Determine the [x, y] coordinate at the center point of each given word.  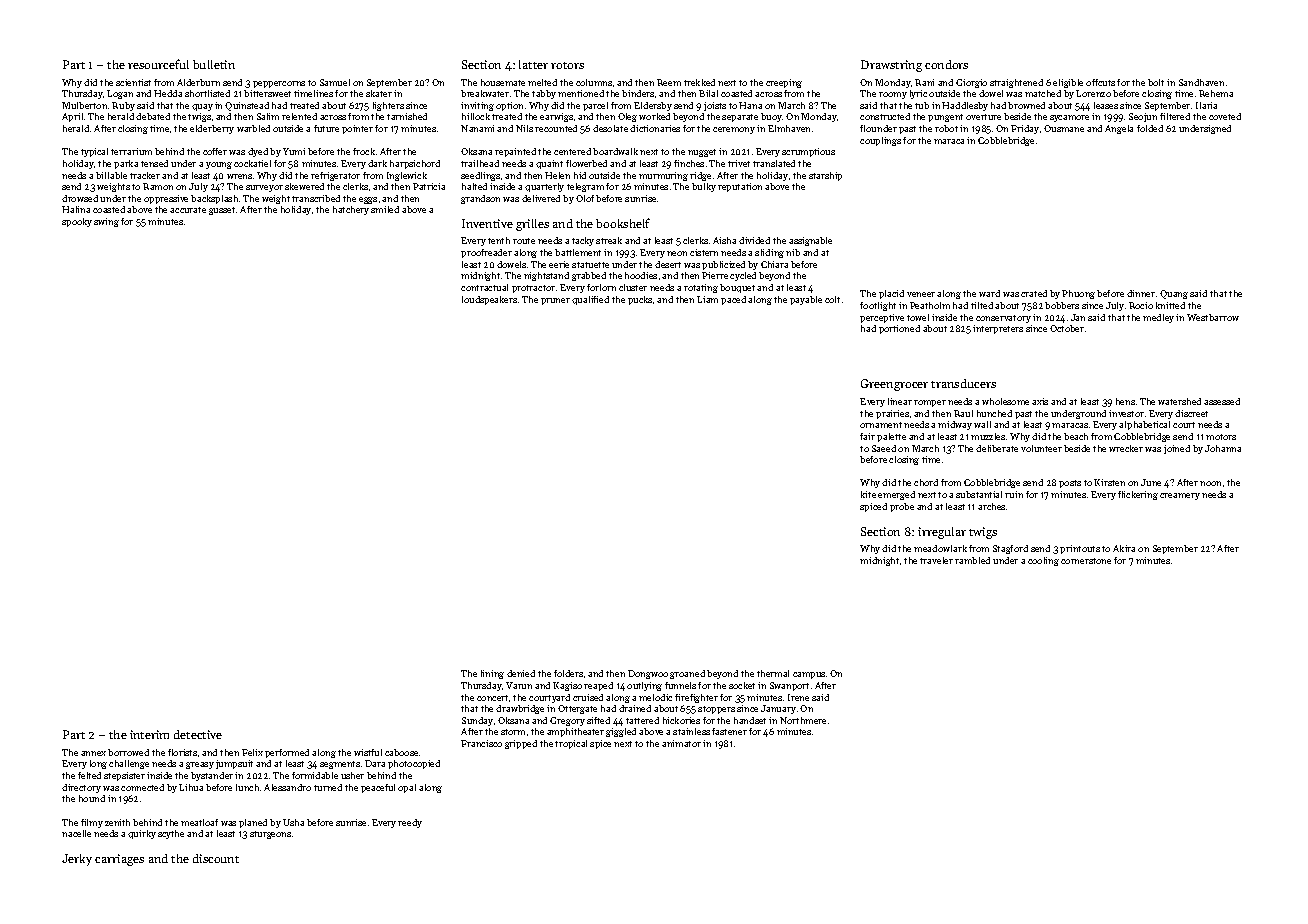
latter [533, 64]
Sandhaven [1201, 82]
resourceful [158, 64]
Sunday [477, 721]
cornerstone [1086, 561]
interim [149, 734]
